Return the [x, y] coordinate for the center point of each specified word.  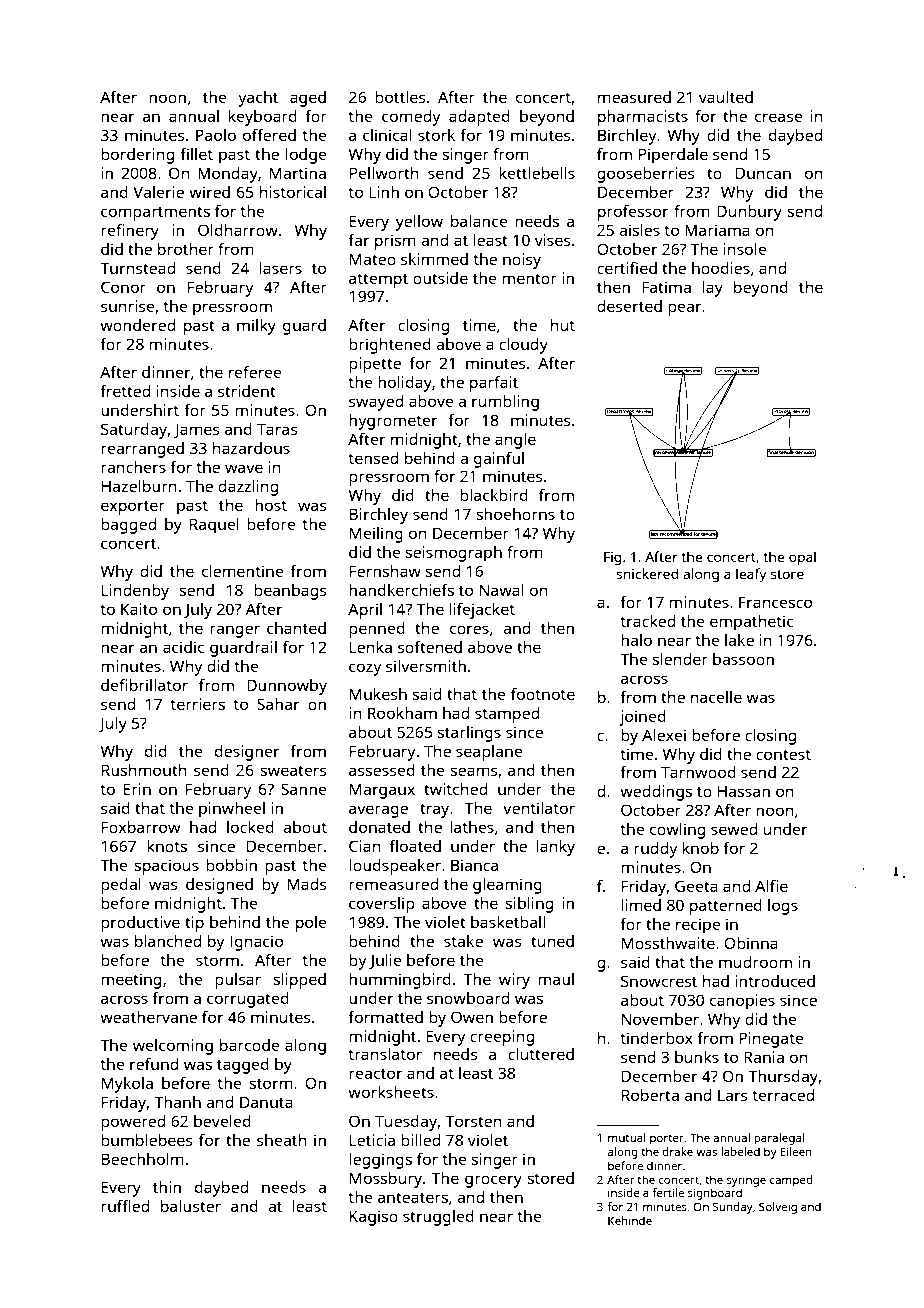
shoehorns [515, 514]
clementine [243, 571]
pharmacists [643, 118]
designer [247, 753]
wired [209, 192]
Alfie [771, 886]
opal [802, 558]
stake [463, 941]
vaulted [726, 97]
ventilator [539, 808]
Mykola [127, 1085]
